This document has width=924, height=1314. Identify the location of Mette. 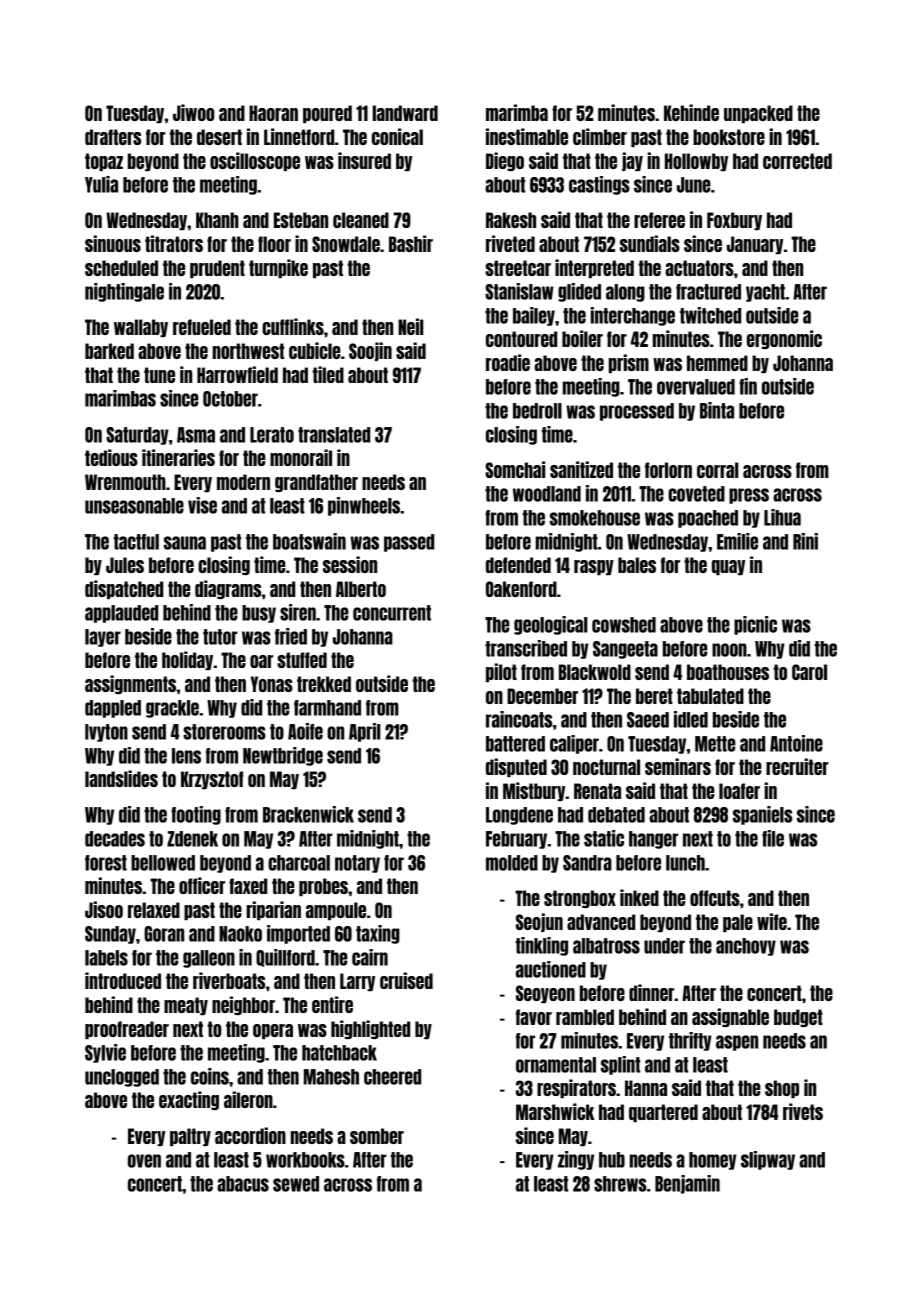
(715, 744).
